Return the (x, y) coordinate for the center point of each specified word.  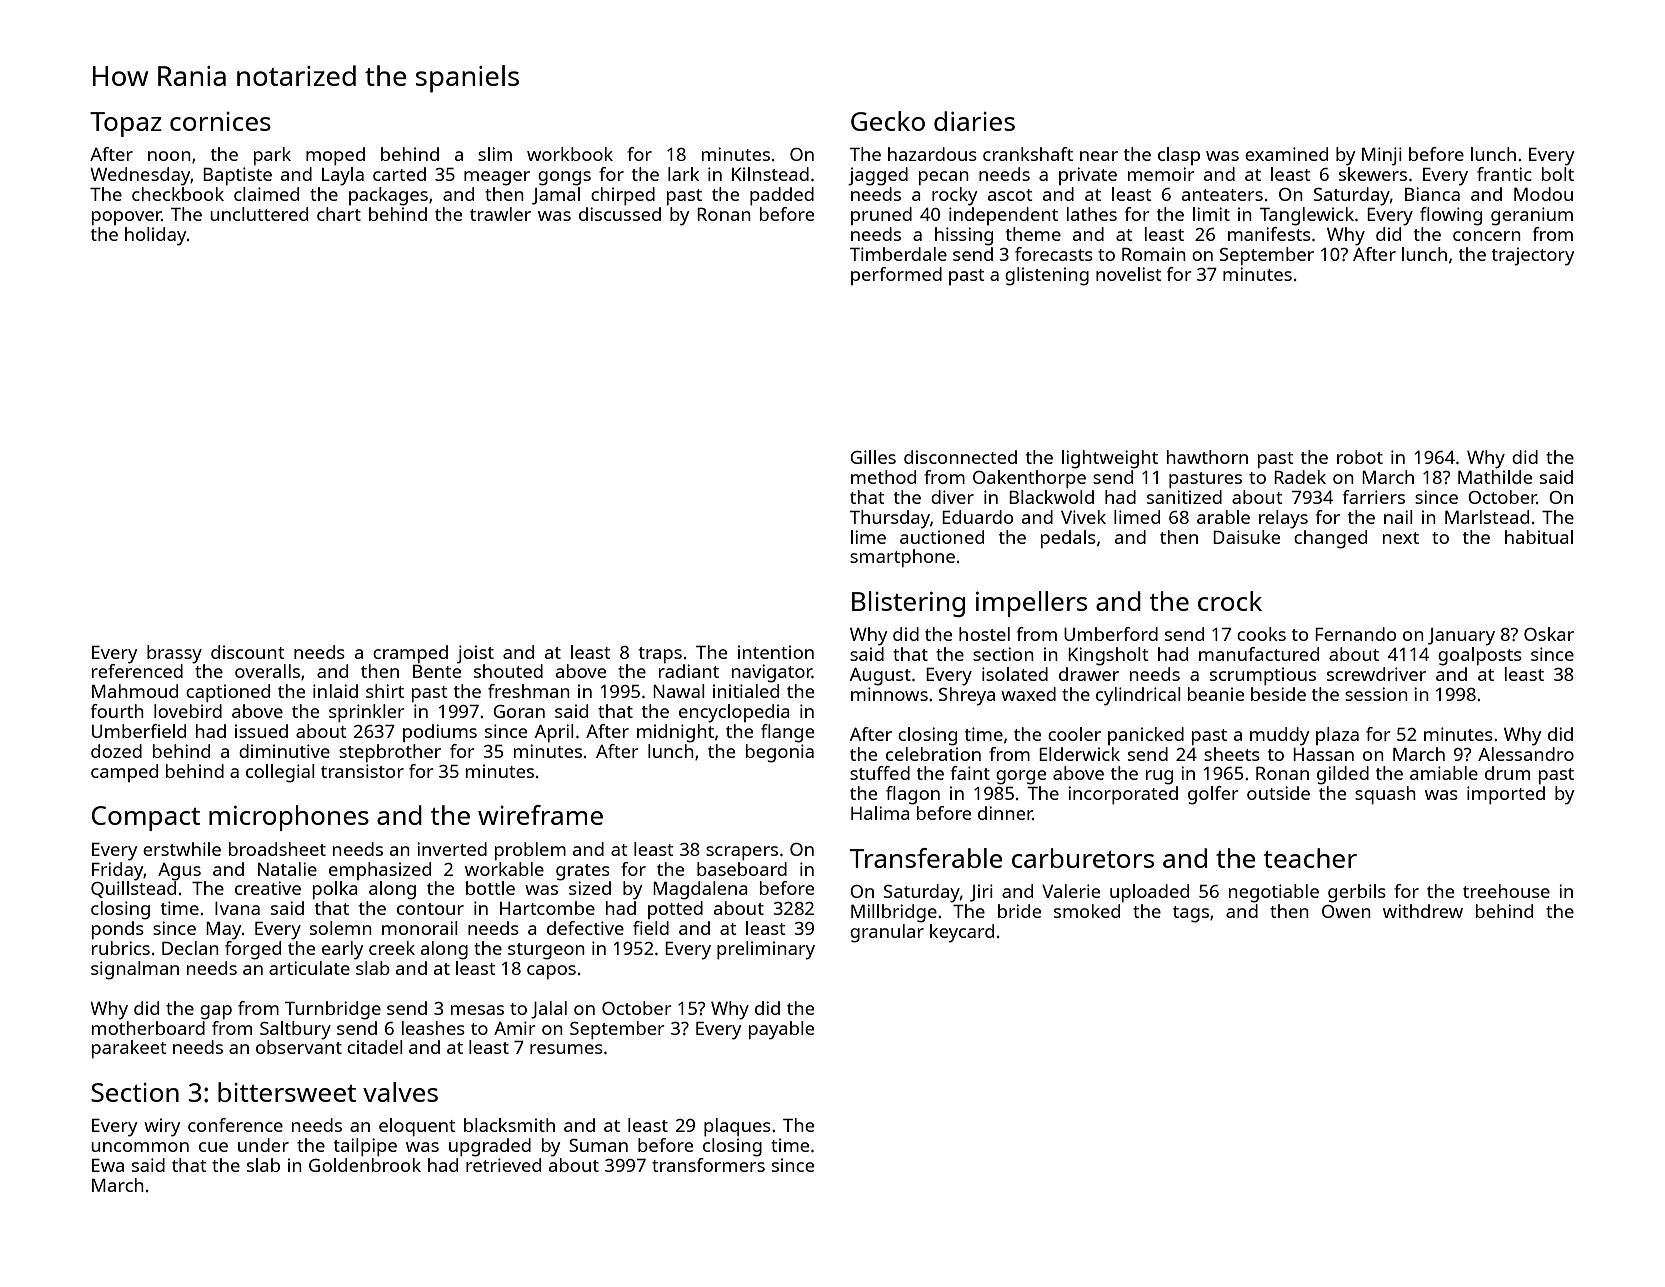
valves (400, 1092)
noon (169, 156)
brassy (174, 654)
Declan (190, 948)
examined (1286, 154)
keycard (962, 933)
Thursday (890, 519)
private (1088, 176)
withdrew (1423, 911)
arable (1223, 517)
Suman (598, 1145)
